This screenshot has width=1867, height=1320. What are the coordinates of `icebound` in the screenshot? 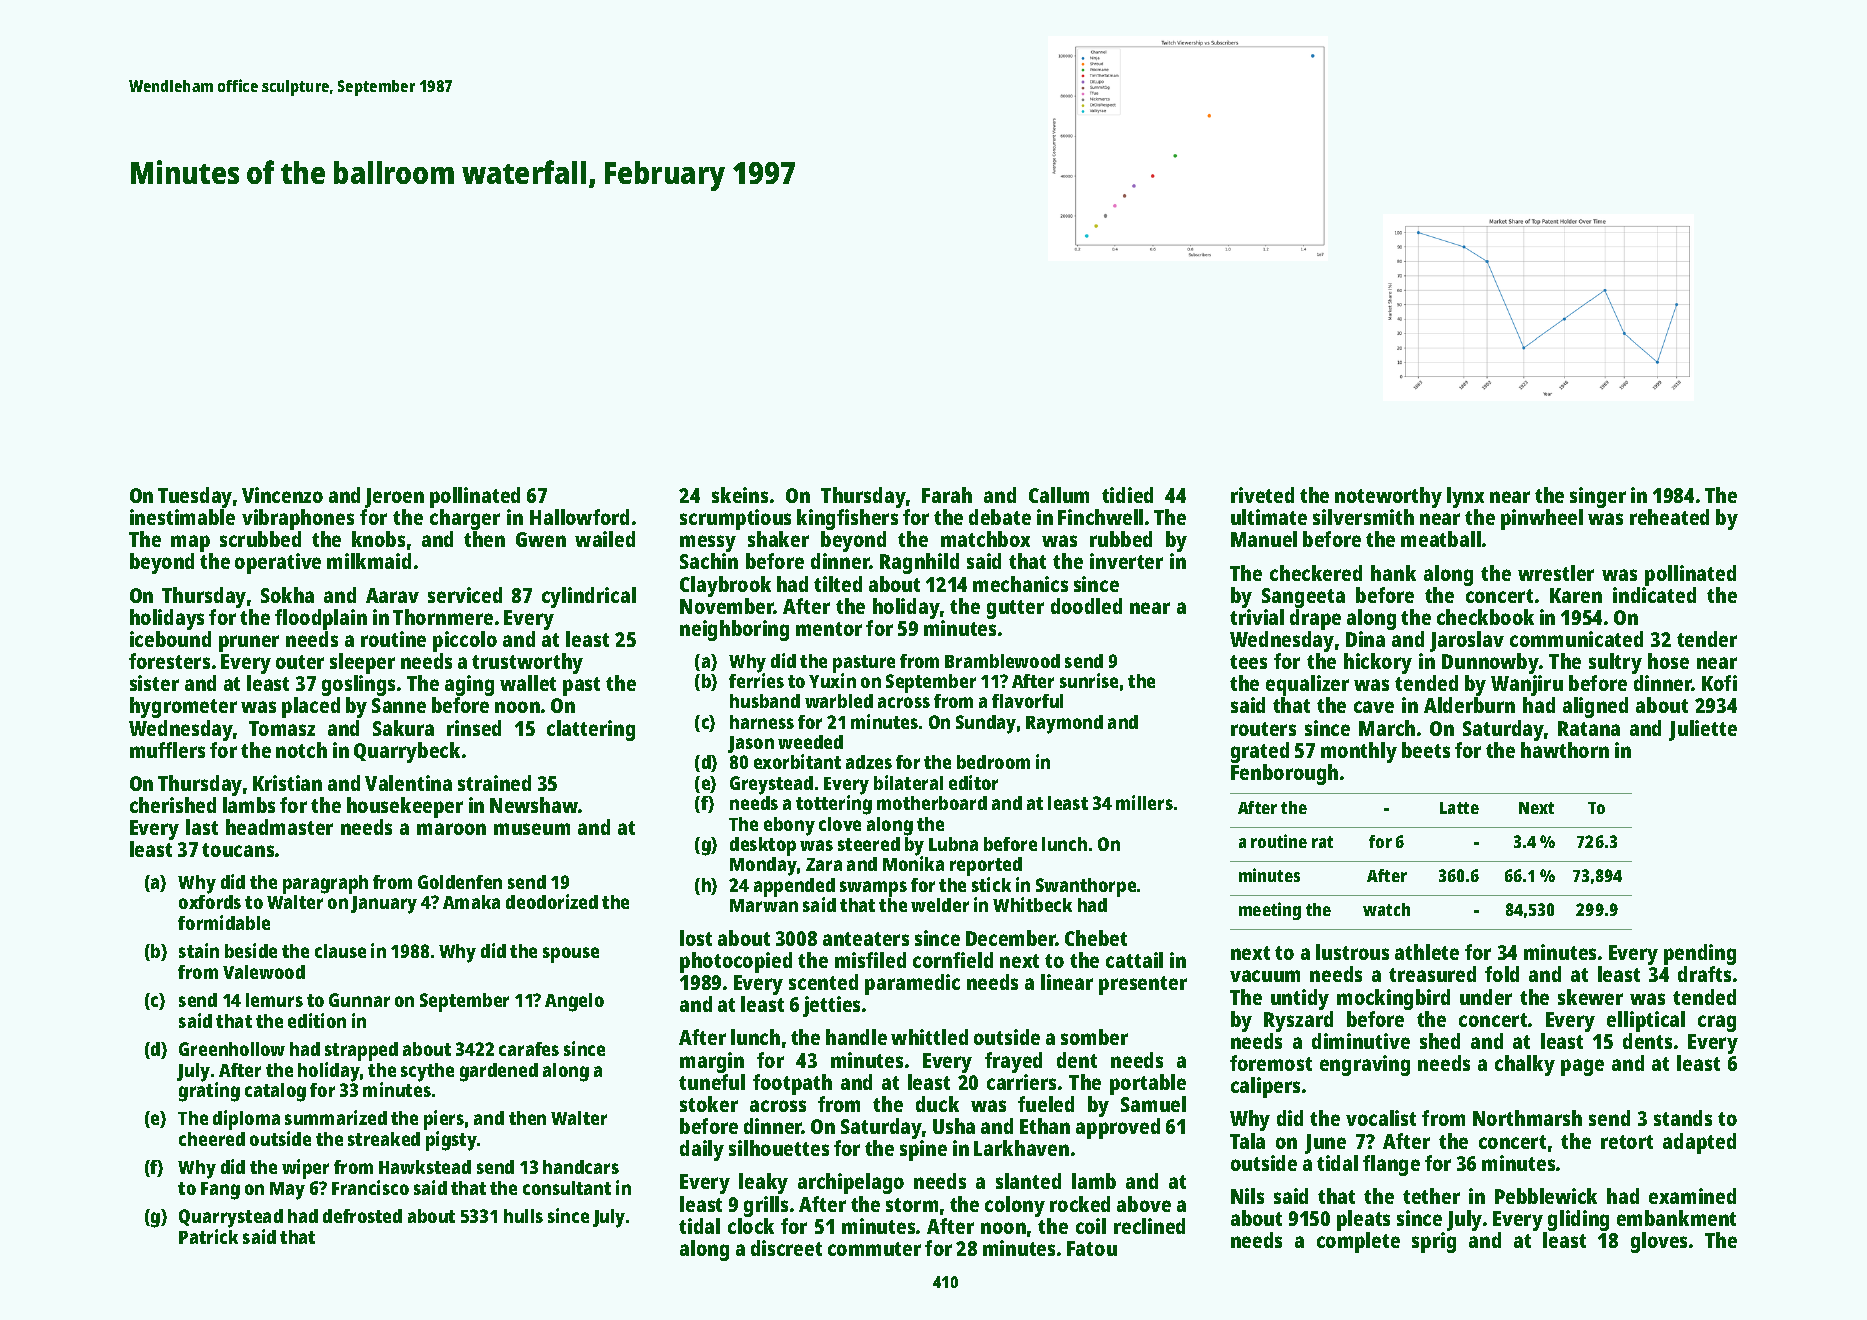 It's located at (170, 639).
